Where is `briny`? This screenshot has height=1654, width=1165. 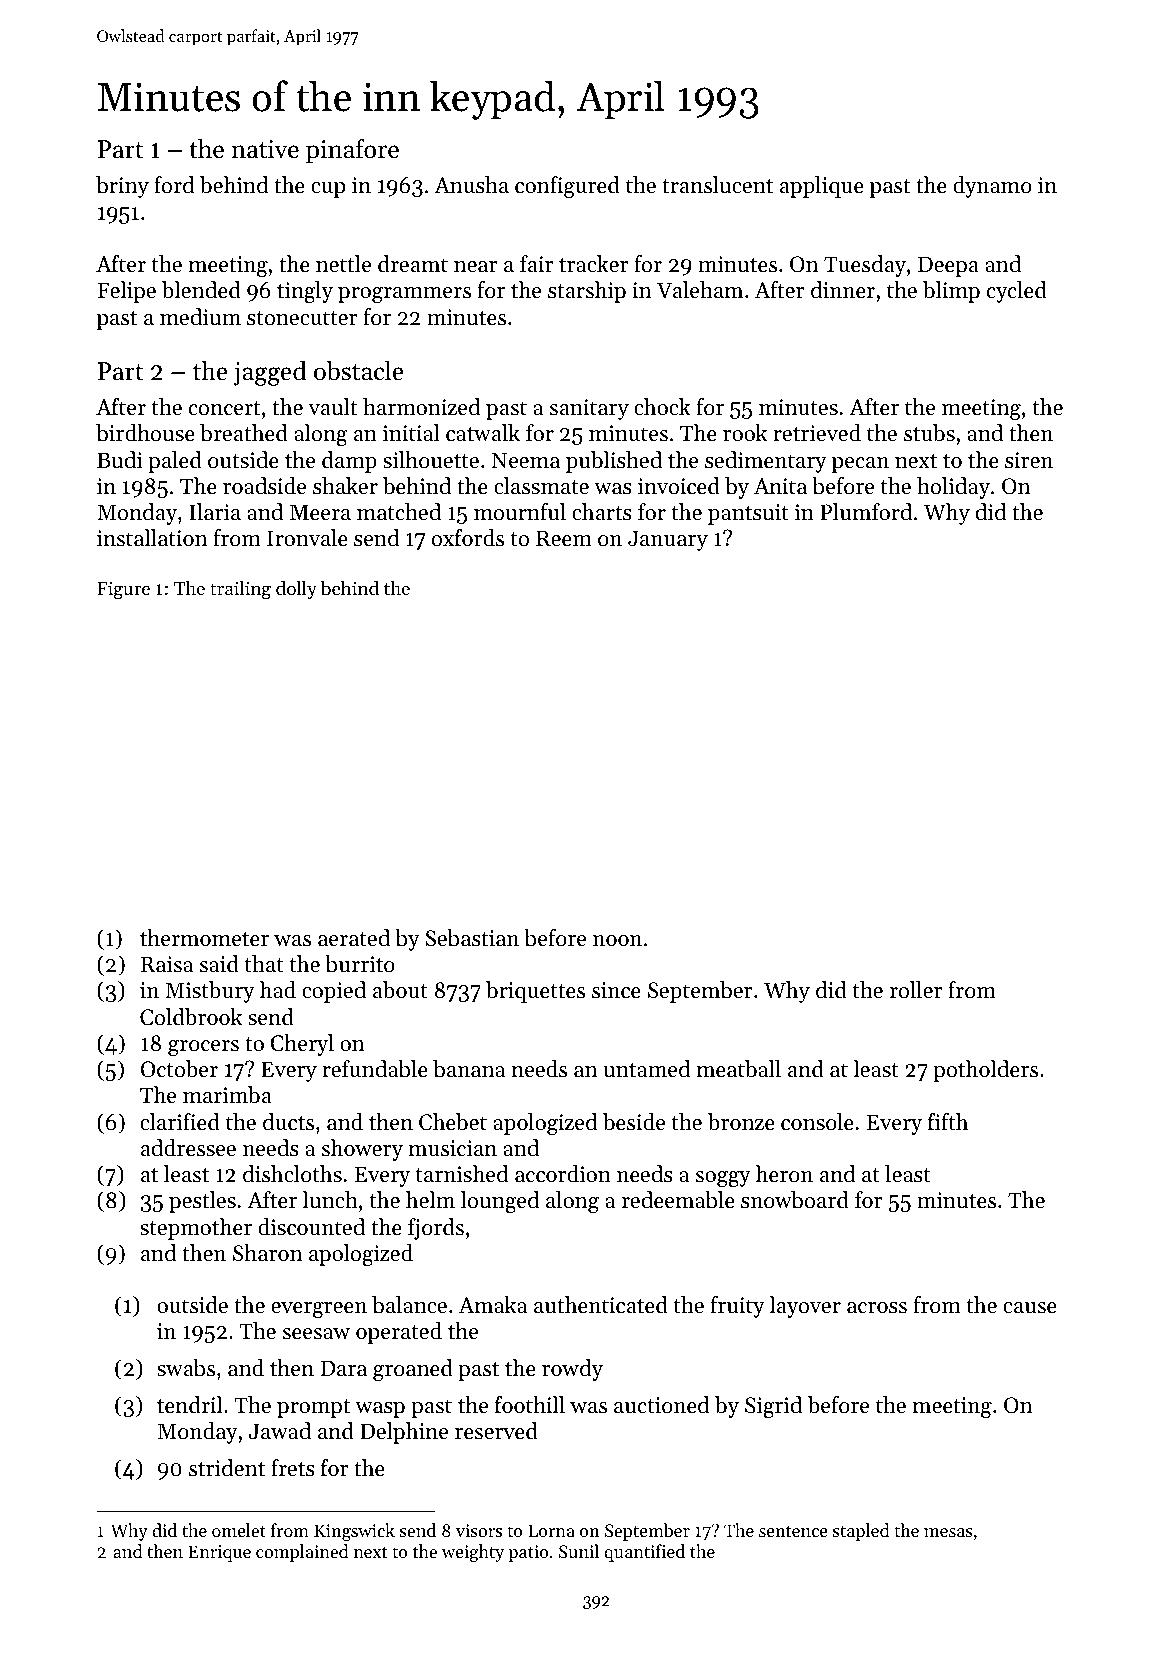 briny is located at coordinates (122, 187).
